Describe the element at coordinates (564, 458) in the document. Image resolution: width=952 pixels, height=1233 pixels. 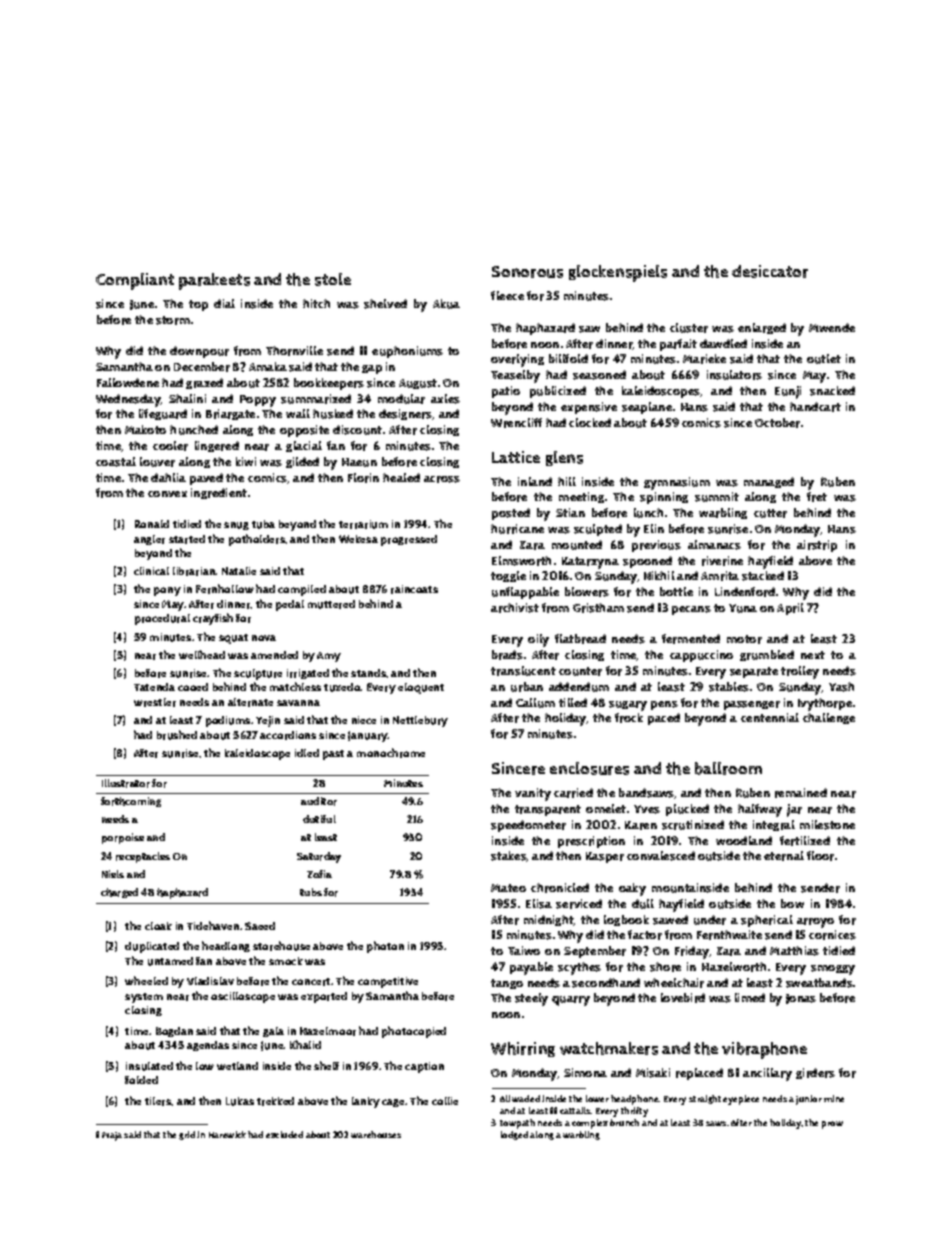
I see `glens` at that location.
